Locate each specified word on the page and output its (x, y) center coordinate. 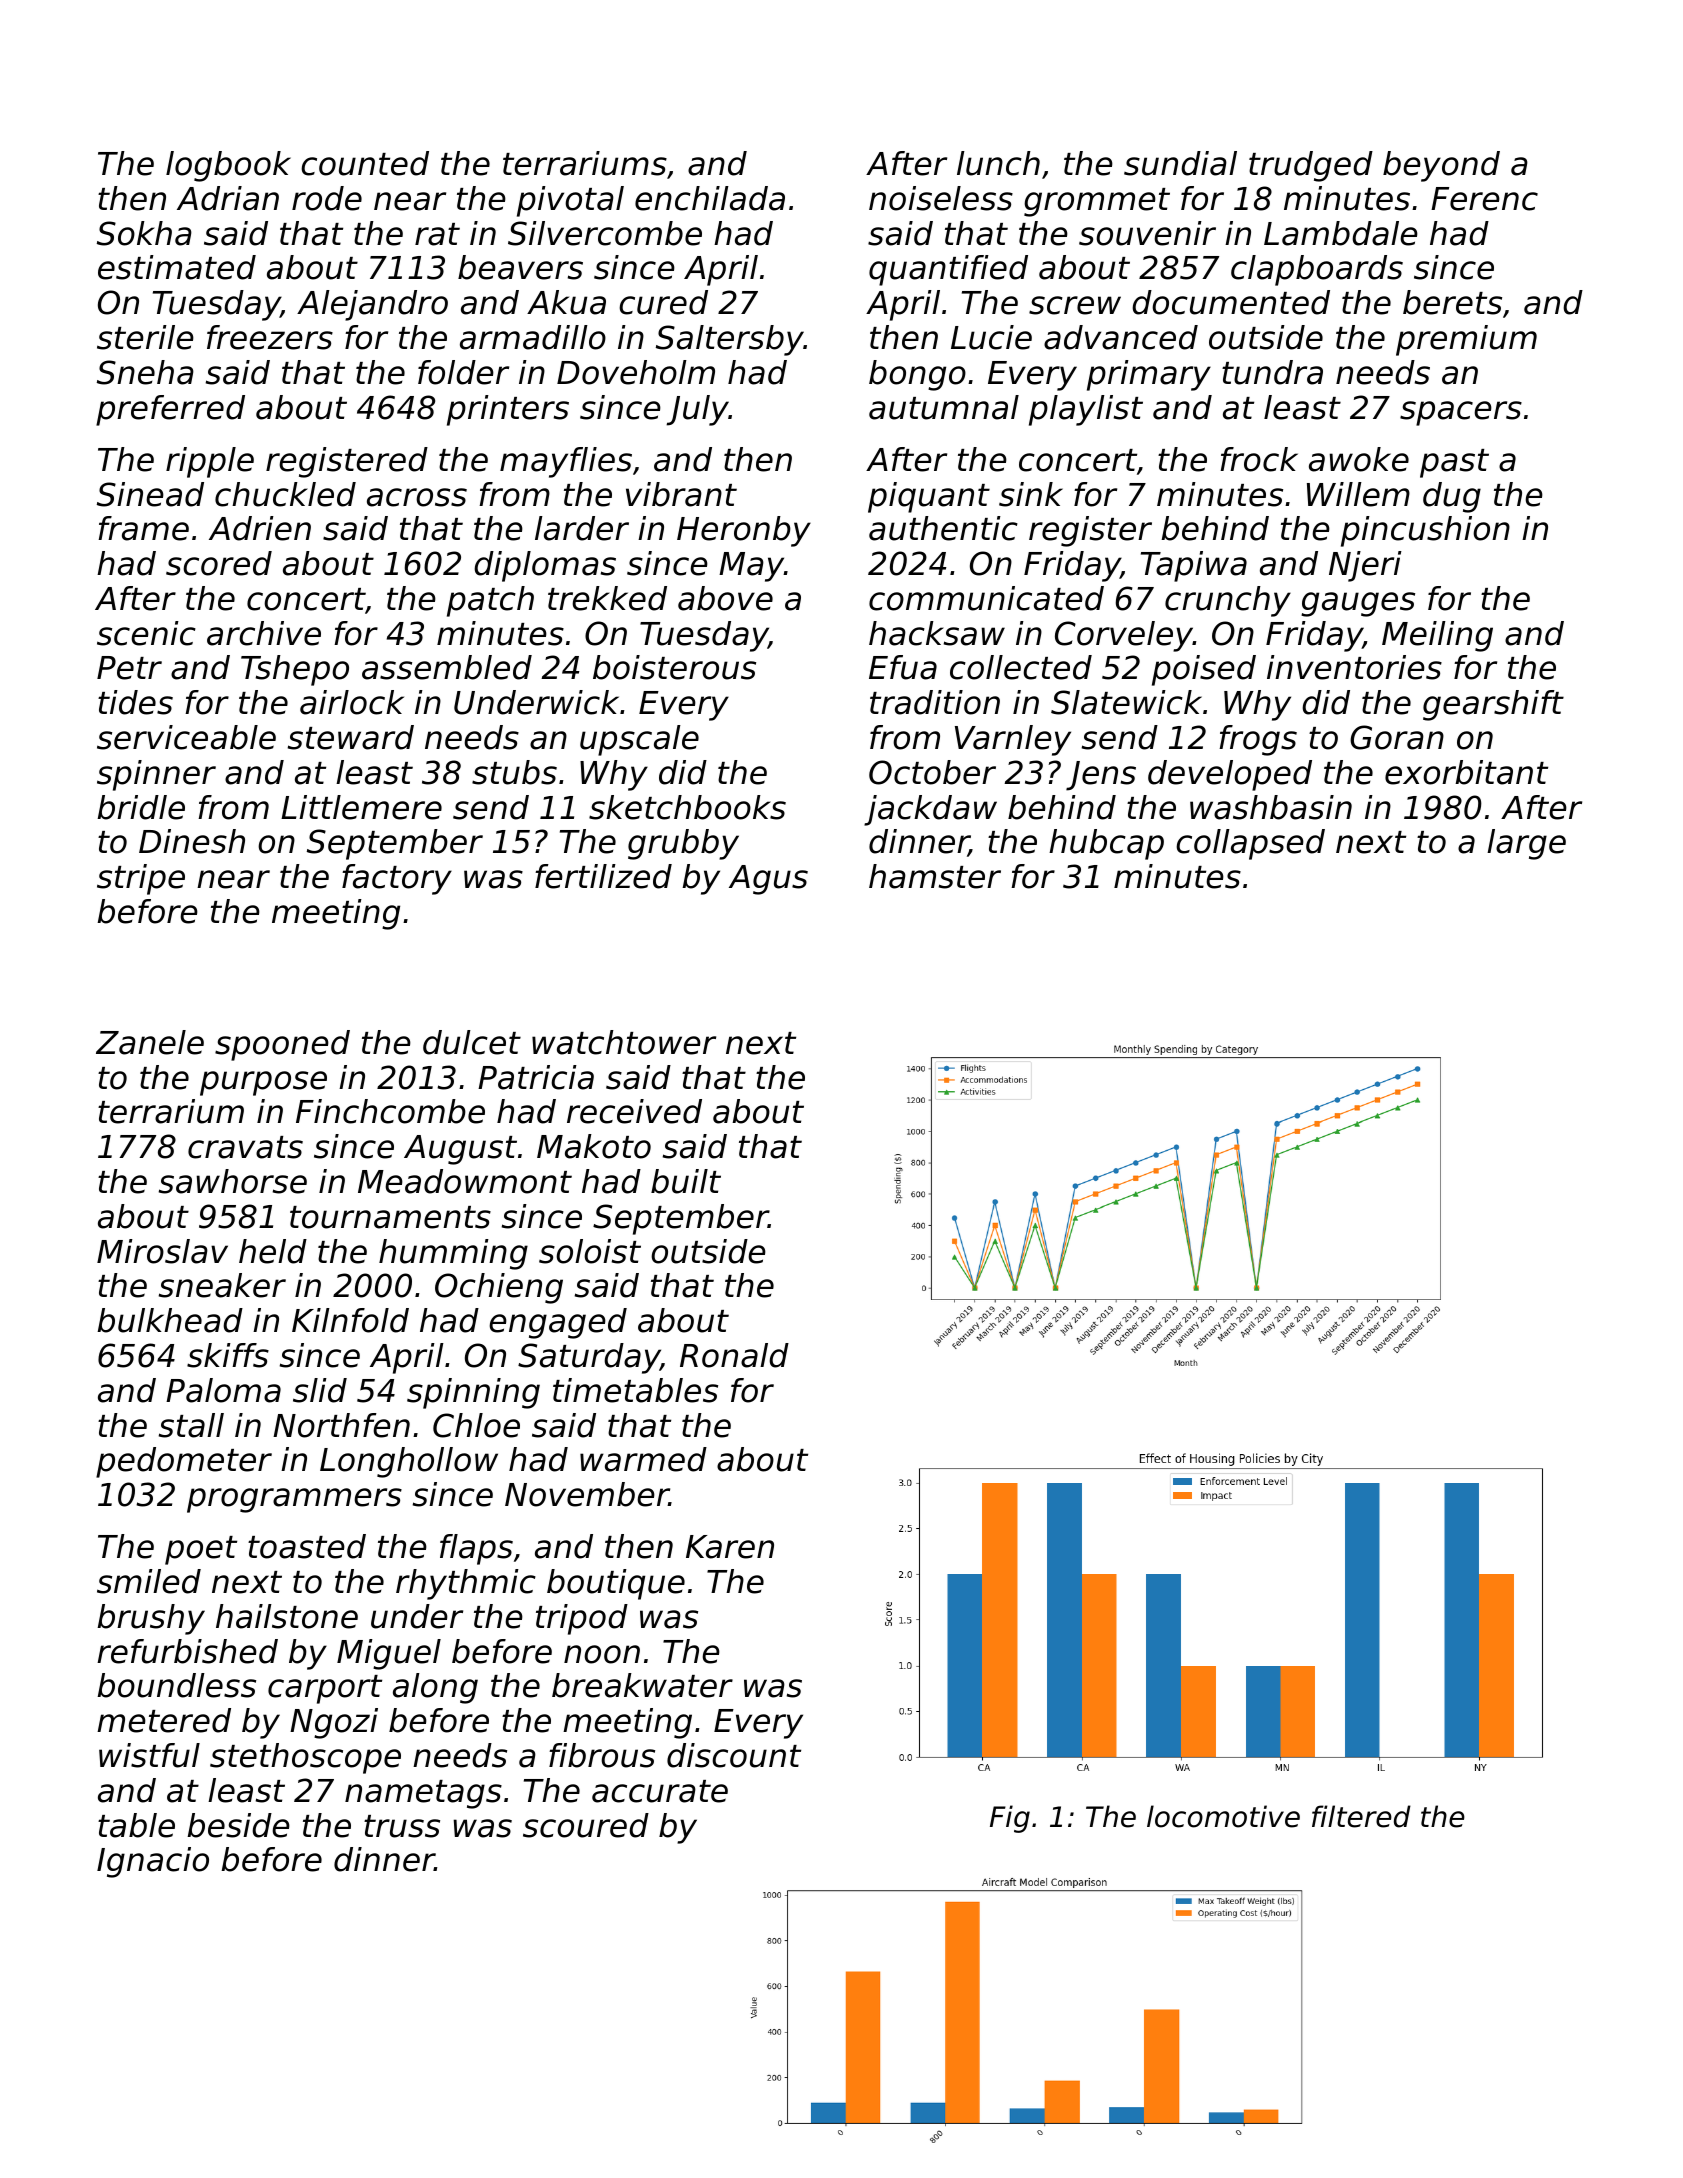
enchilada (710, 198)
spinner (156, 775)
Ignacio (153, 1862)
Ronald (734, 1355)
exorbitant (1466, 772)
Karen (730, 1547)
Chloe (476, 1425)
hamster (935, 876)
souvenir (1147, 233)
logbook (228, 166)
